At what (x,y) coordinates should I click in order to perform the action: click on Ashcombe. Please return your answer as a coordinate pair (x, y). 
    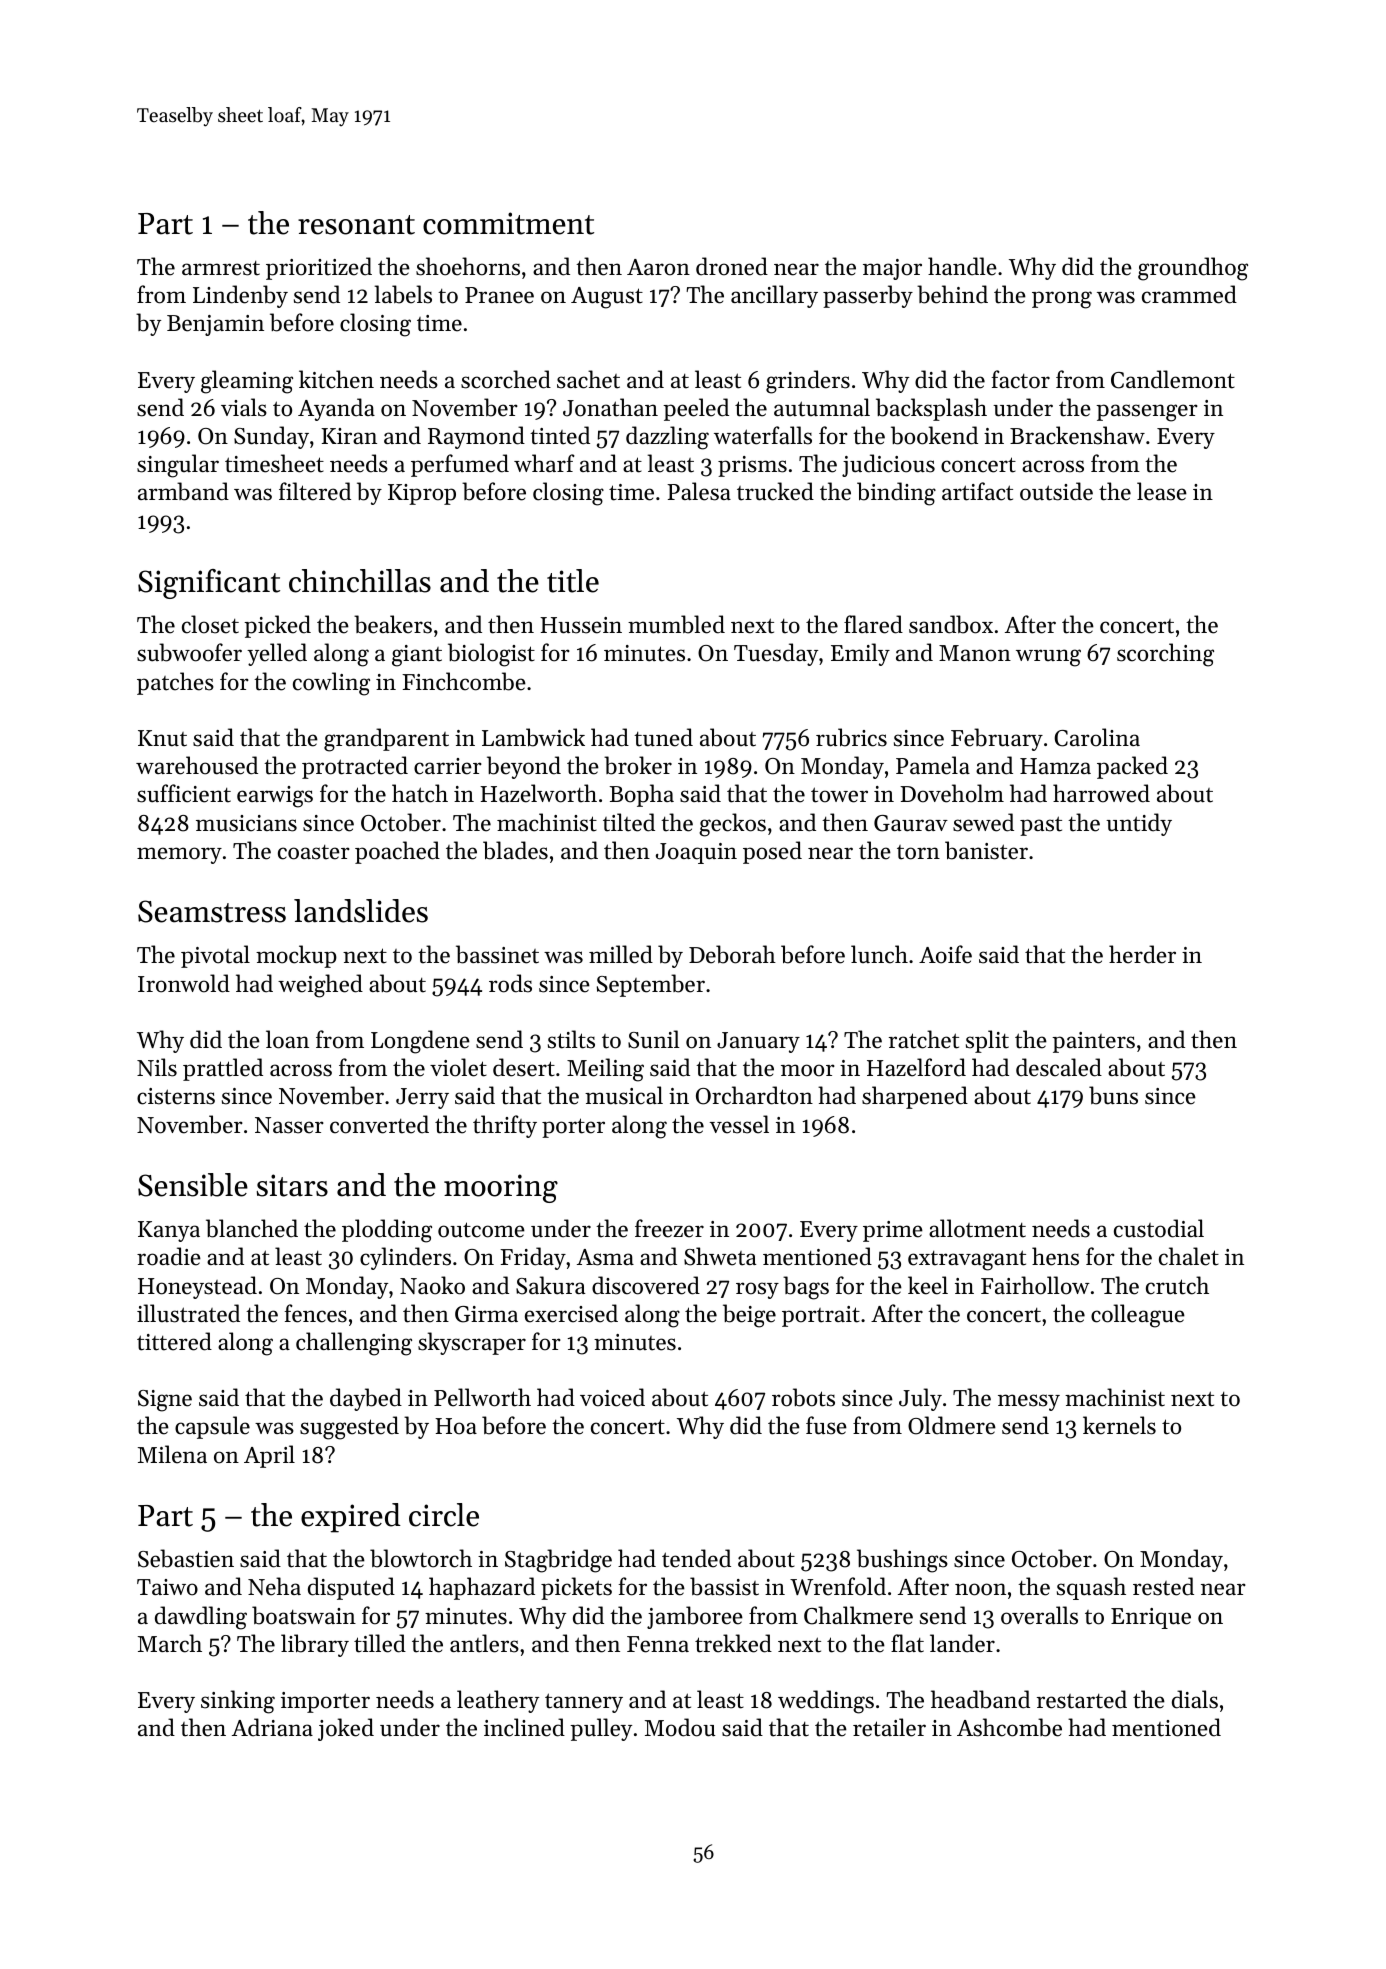
    Looking at the image, I should click on (1009, 1727).
